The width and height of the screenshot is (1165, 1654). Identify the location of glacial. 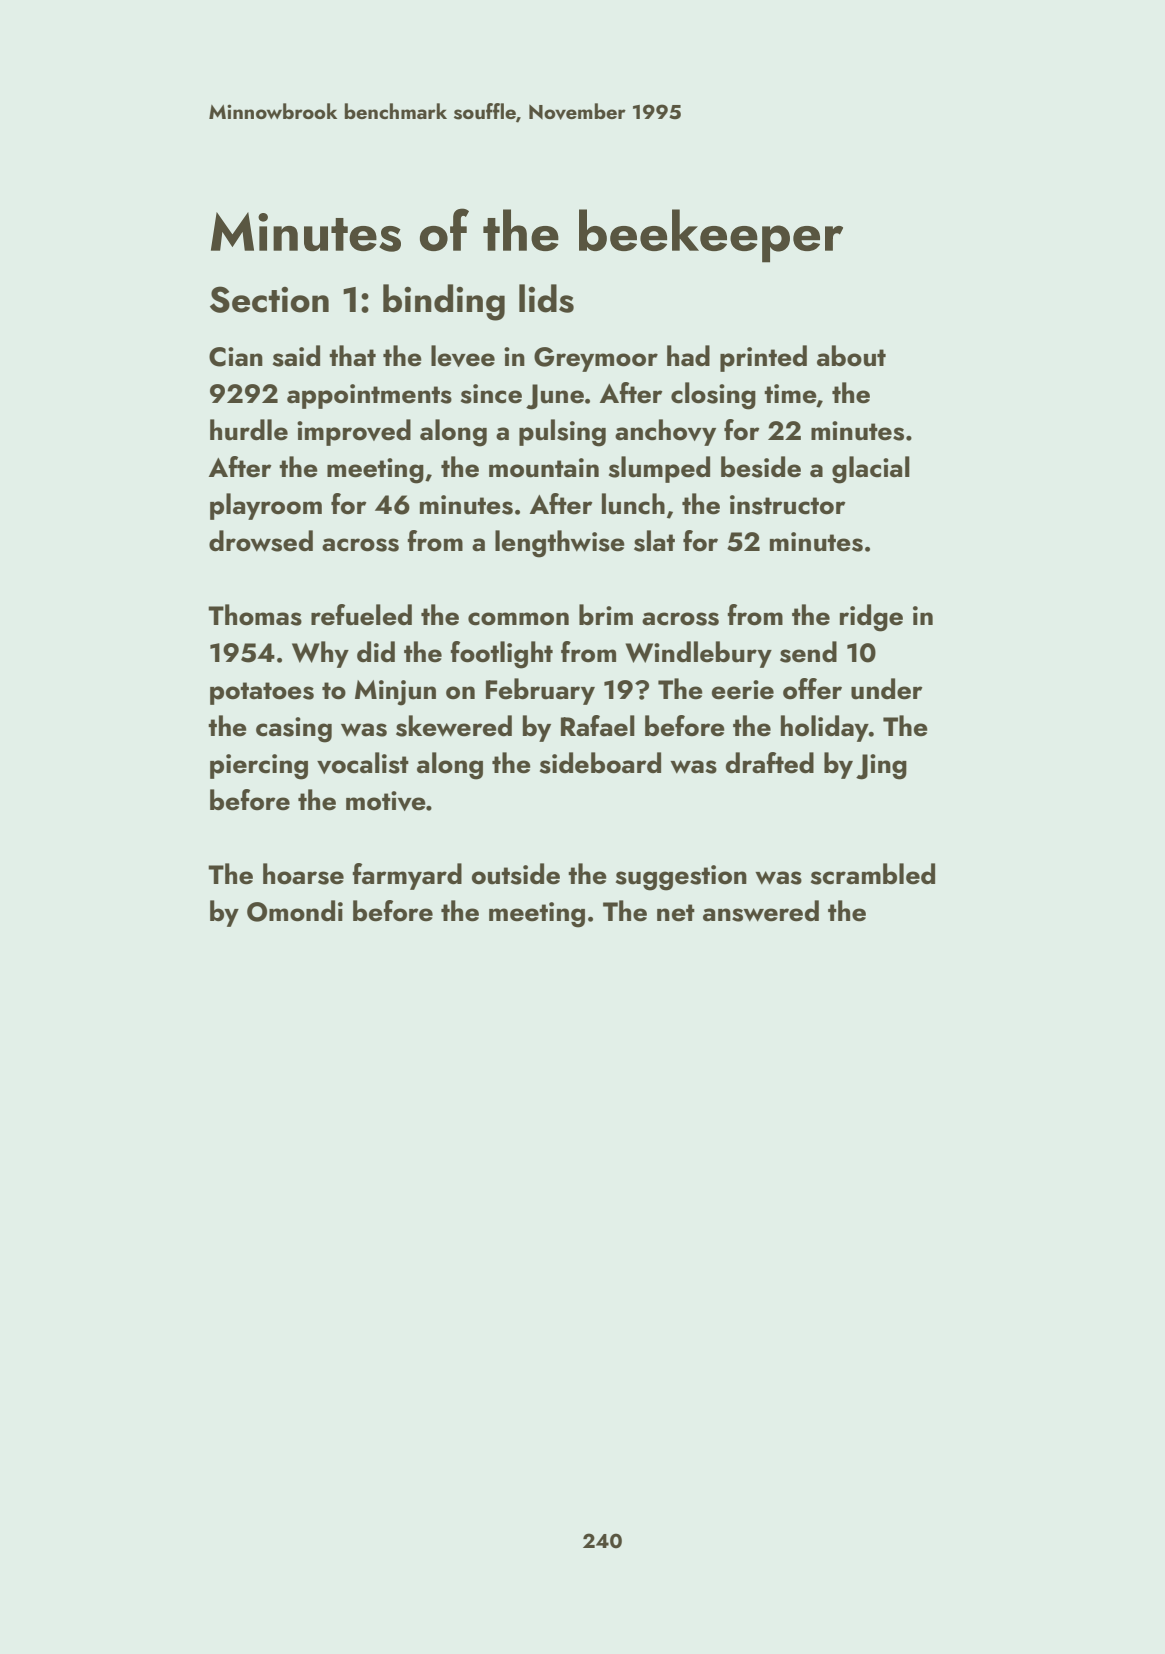
(871, 470).
